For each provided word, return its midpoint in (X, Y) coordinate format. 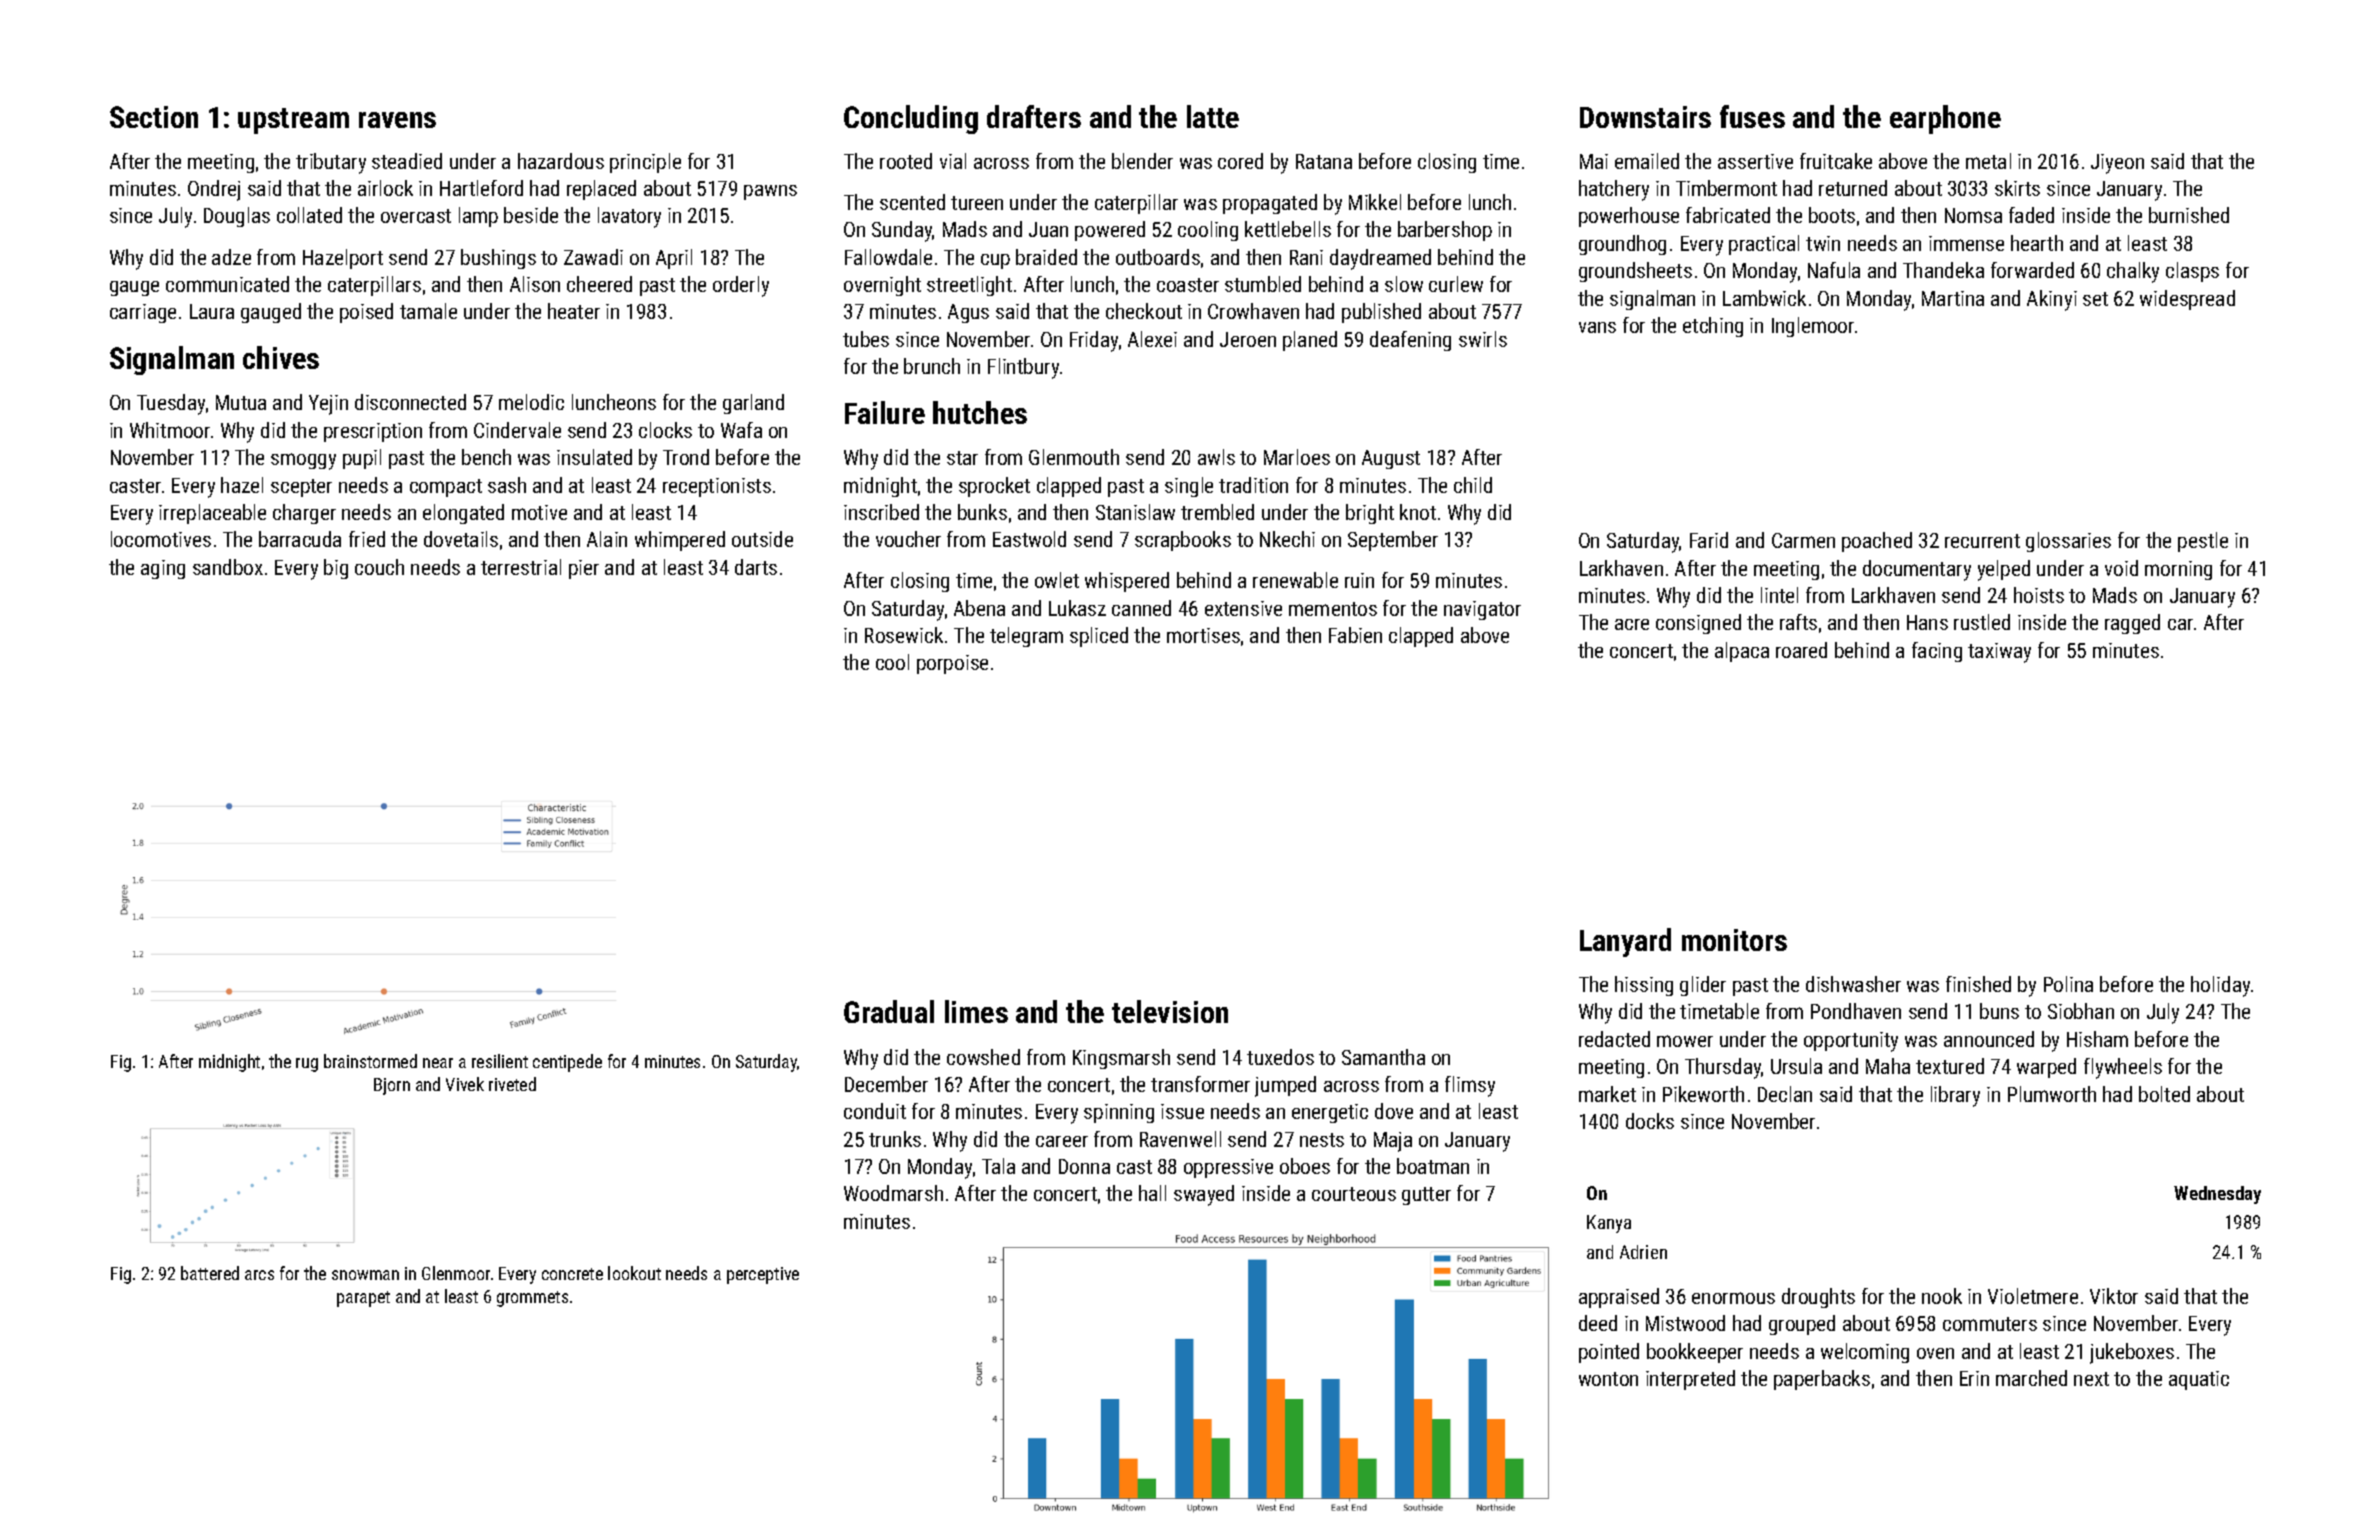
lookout (634, 1273)
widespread (2187, 300)
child (1473, 485)
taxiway (1999, 653)
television (1170, 1011)
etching (1713, 327)
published (1381, 313)
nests (1322, 1140)
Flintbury (1023, 368)
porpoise (952, 664)
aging (163, 569)
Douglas (237, 217)
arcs (259, 1275)
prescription (373, 432)
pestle (2203, 542)
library (1955, 1096)
